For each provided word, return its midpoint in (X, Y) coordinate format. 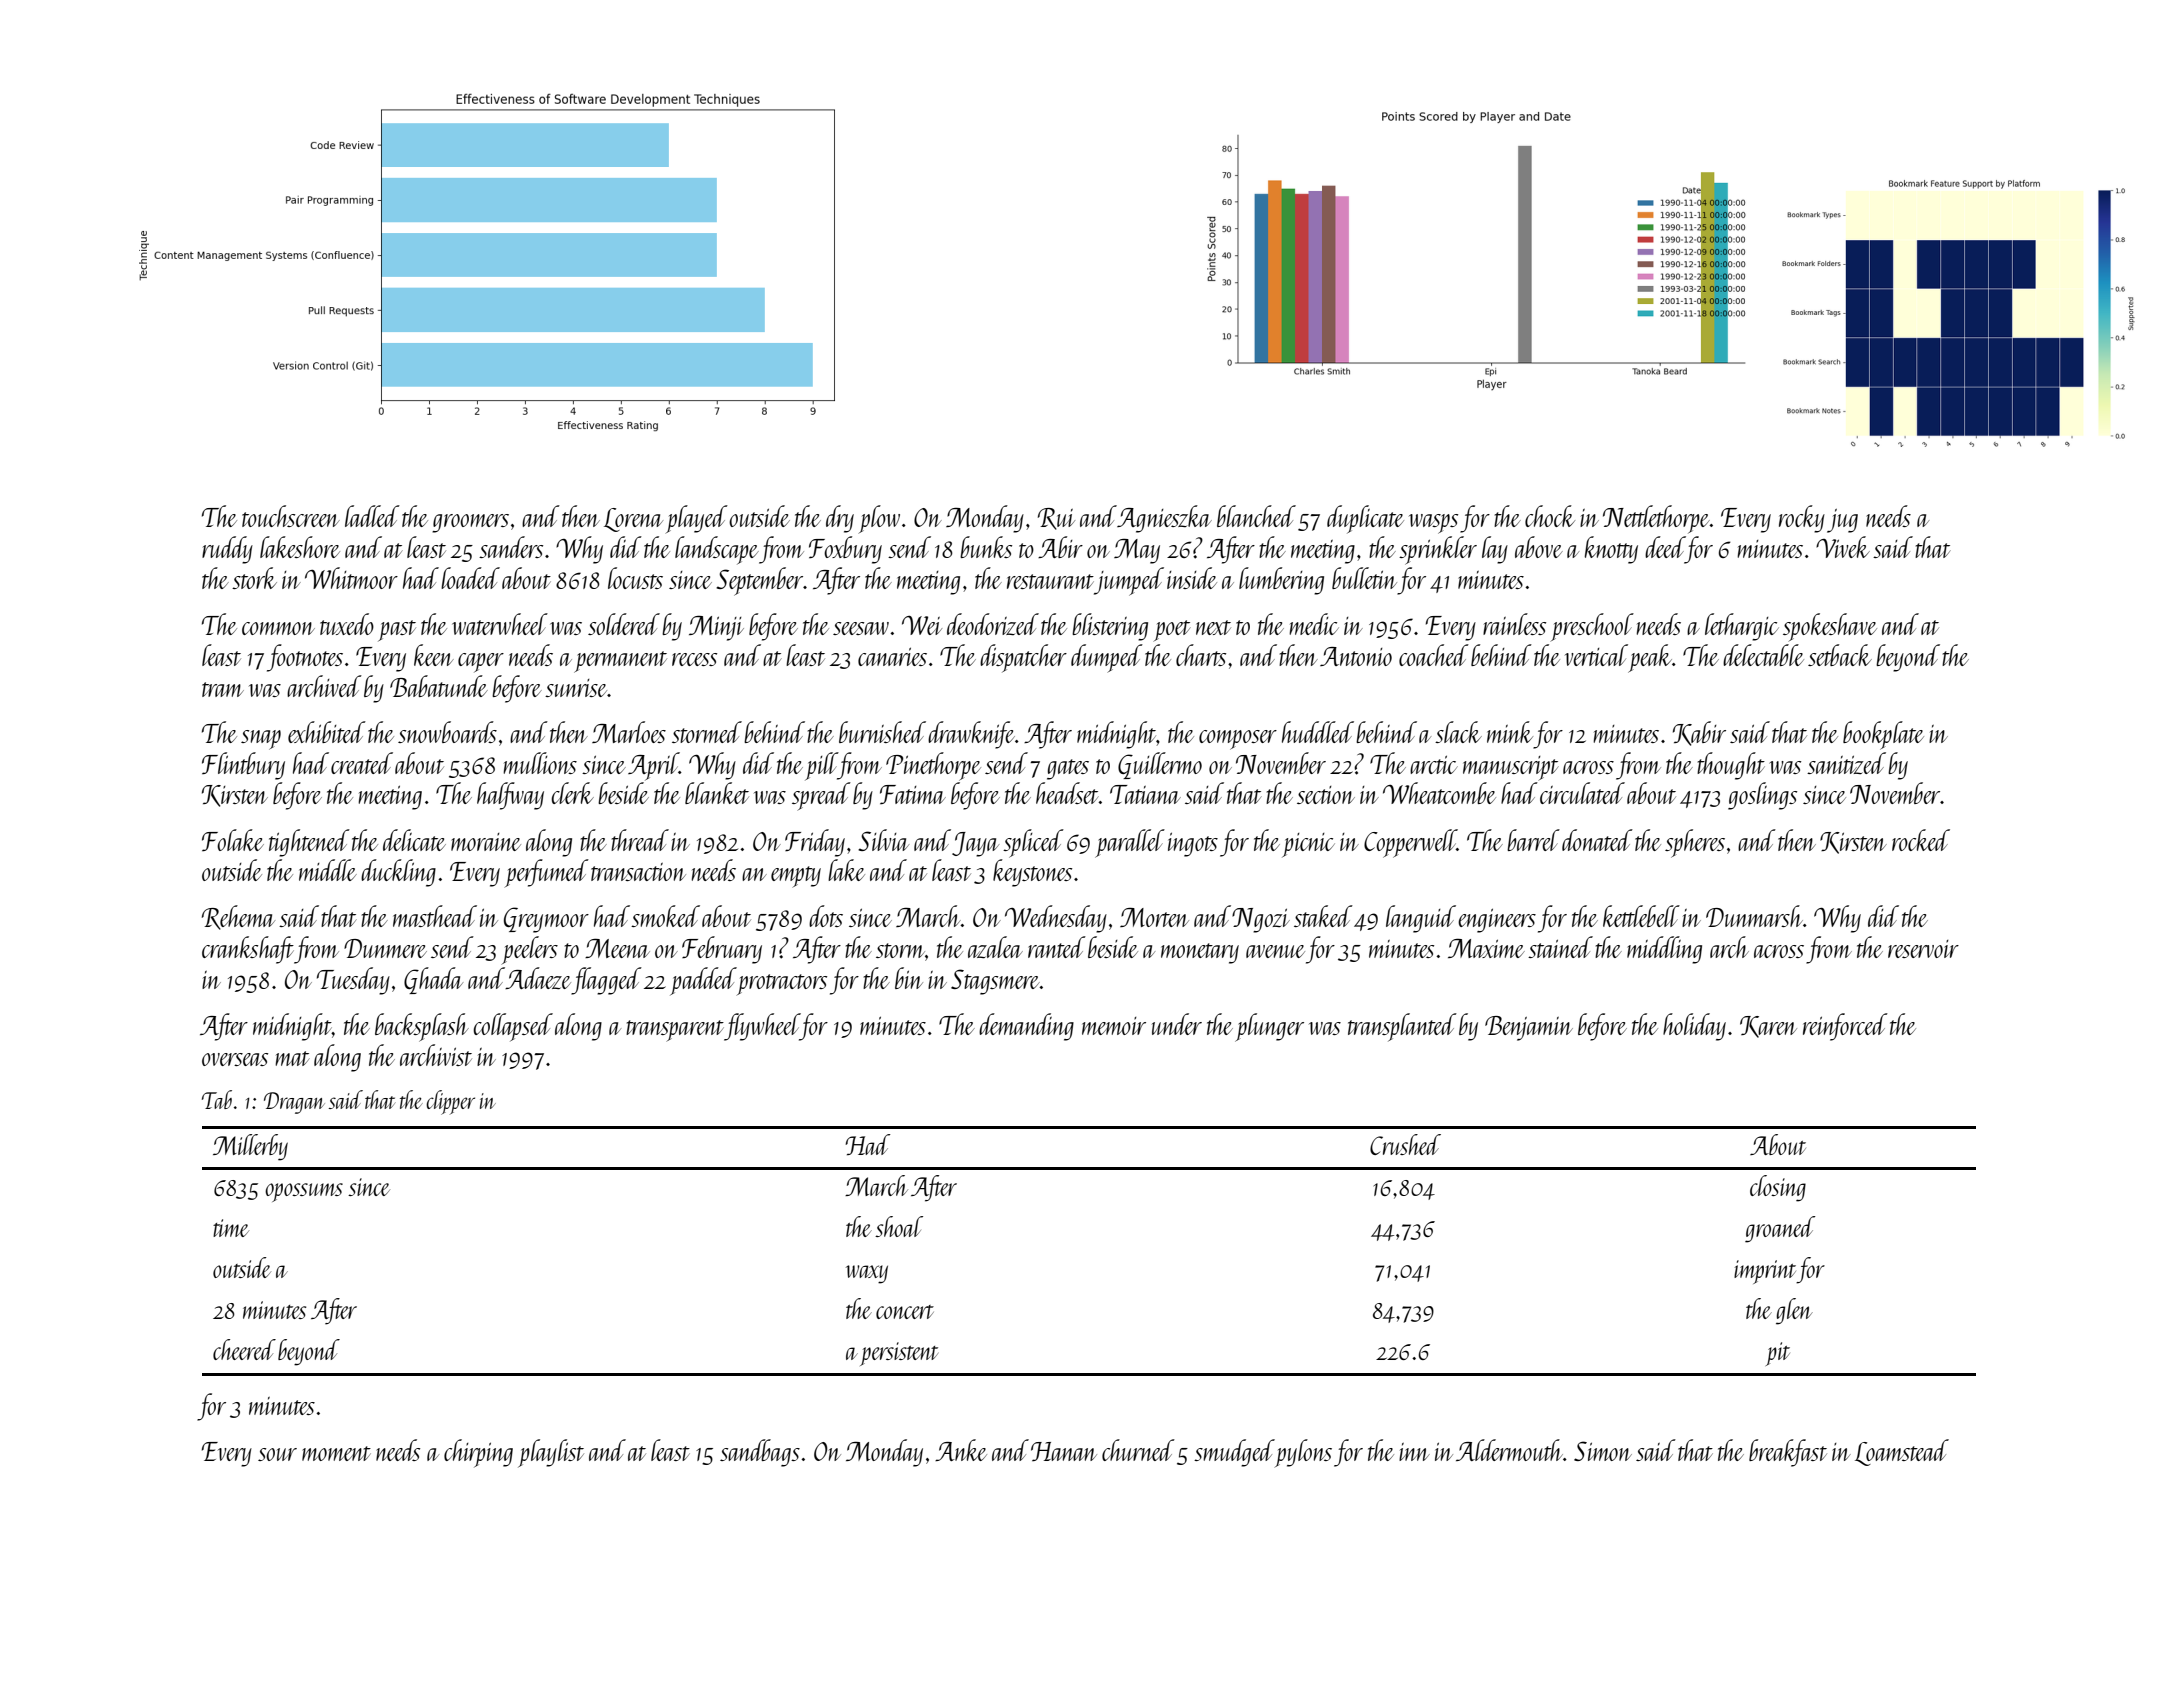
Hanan (1064, 1451)
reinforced (1845, 1027)
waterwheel (500, 624)
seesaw (861, 628)
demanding (1026, 1027)
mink (1510, 732)
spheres (1695, 843)
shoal (899, 1226)
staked (1323, 916)
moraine (486, 842)
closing (1778, 1188)
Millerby (250, 1147)
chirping (478, 1453)
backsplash (422, 1027)
